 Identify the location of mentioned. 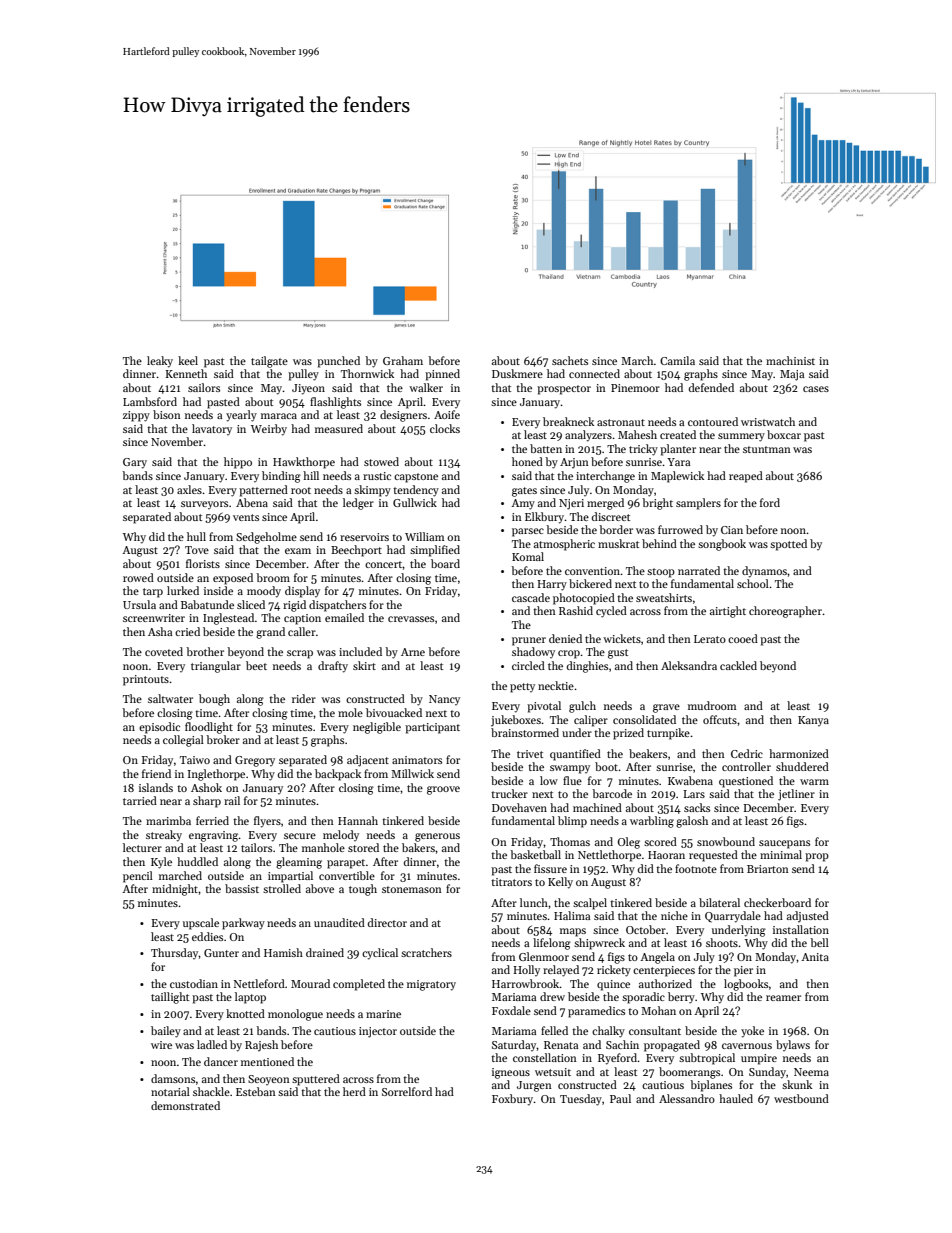
(267, 1061).
